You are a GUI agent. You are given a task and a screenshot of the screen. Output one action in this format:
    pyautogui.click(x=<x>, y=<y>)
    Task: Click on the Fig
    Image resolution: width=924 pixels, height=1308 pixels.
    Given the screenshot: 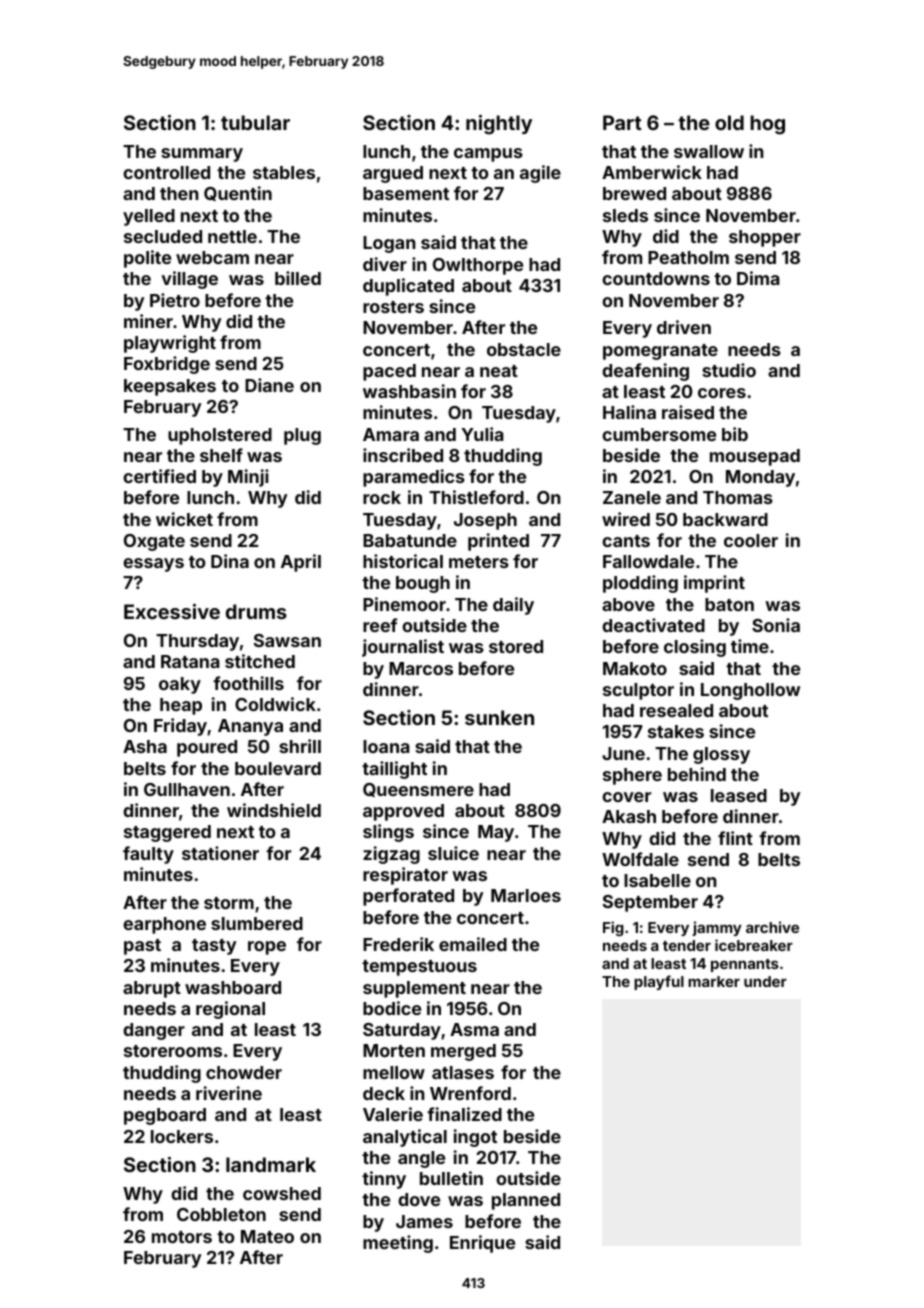 What is the action you would take?
    pyautogui.click(x=613, y=928)
